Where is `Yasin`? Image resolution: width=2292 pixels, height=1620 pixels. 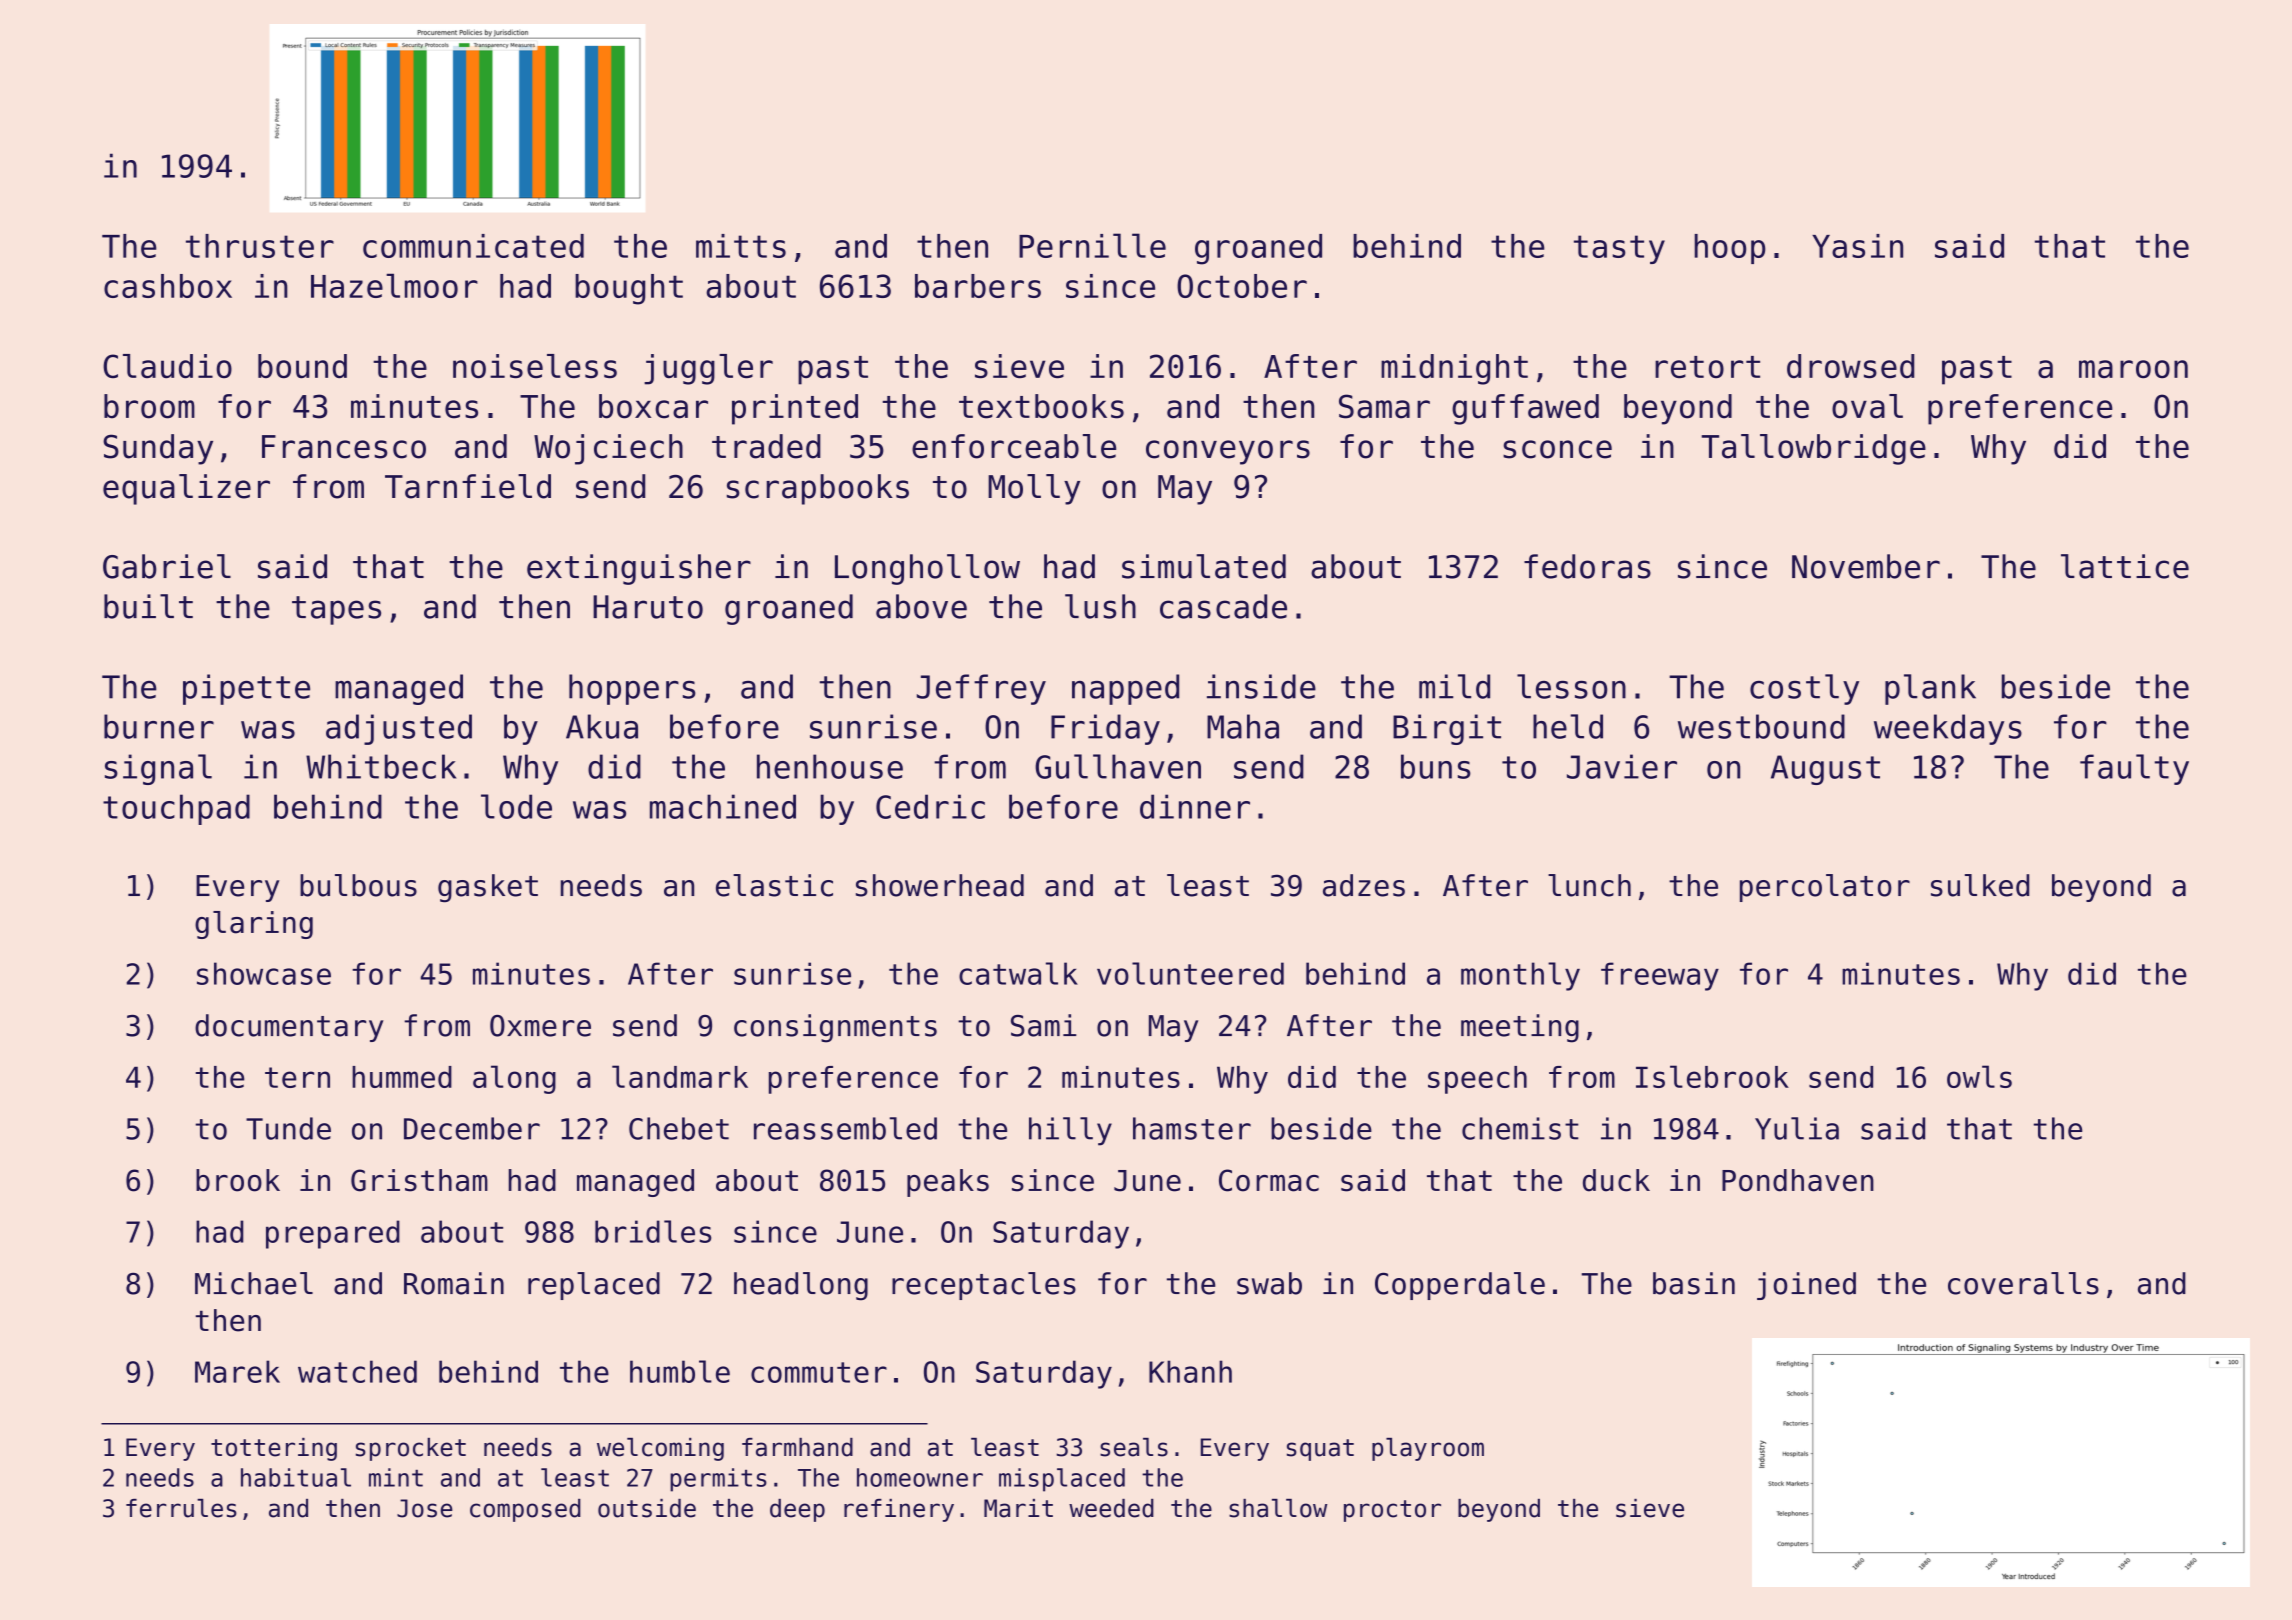
Yasin is located at coordinates (1857, 246).
